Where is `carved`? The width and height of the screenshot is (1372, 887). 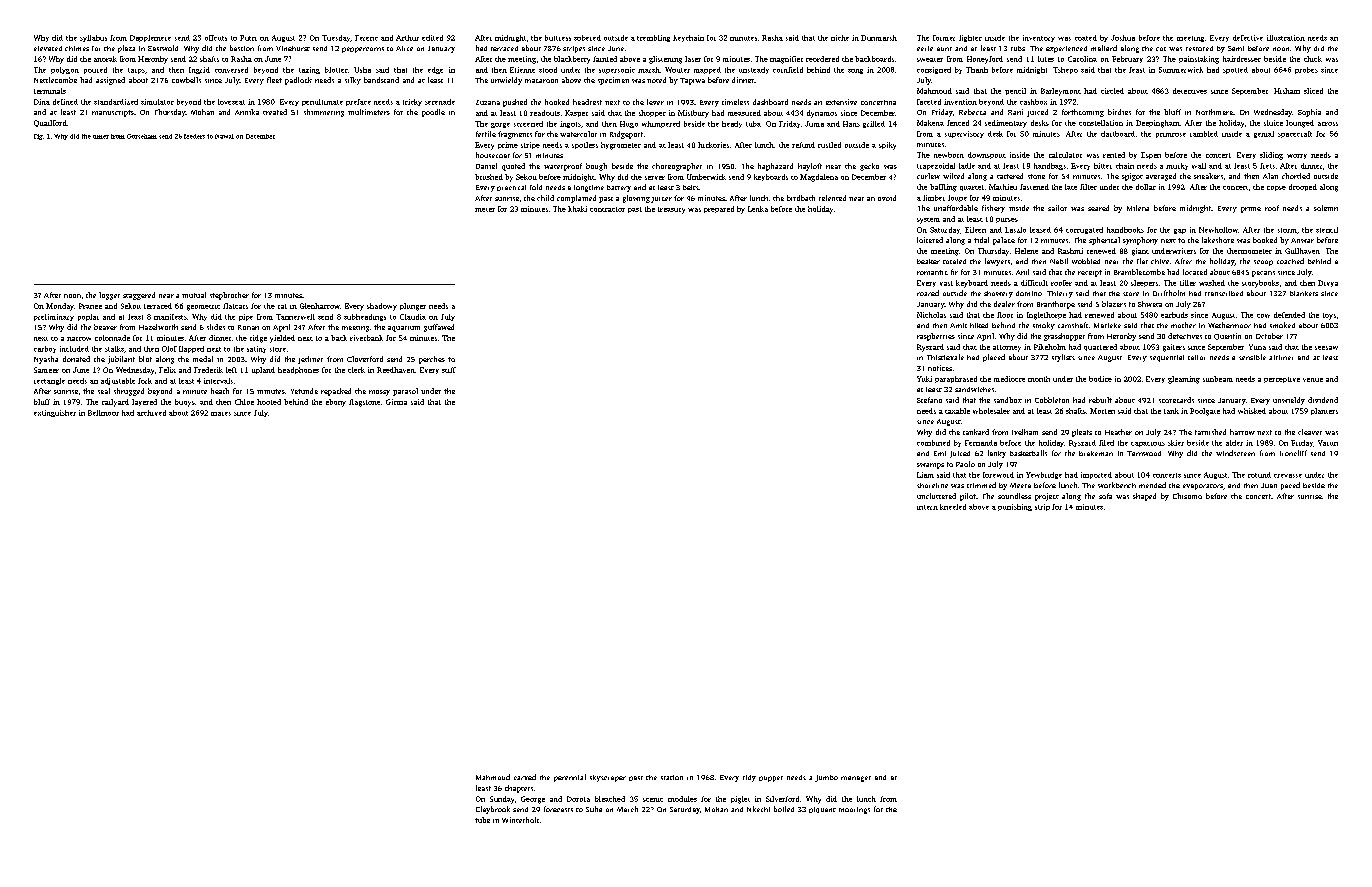 carved is located at coordinates (525, 777).
